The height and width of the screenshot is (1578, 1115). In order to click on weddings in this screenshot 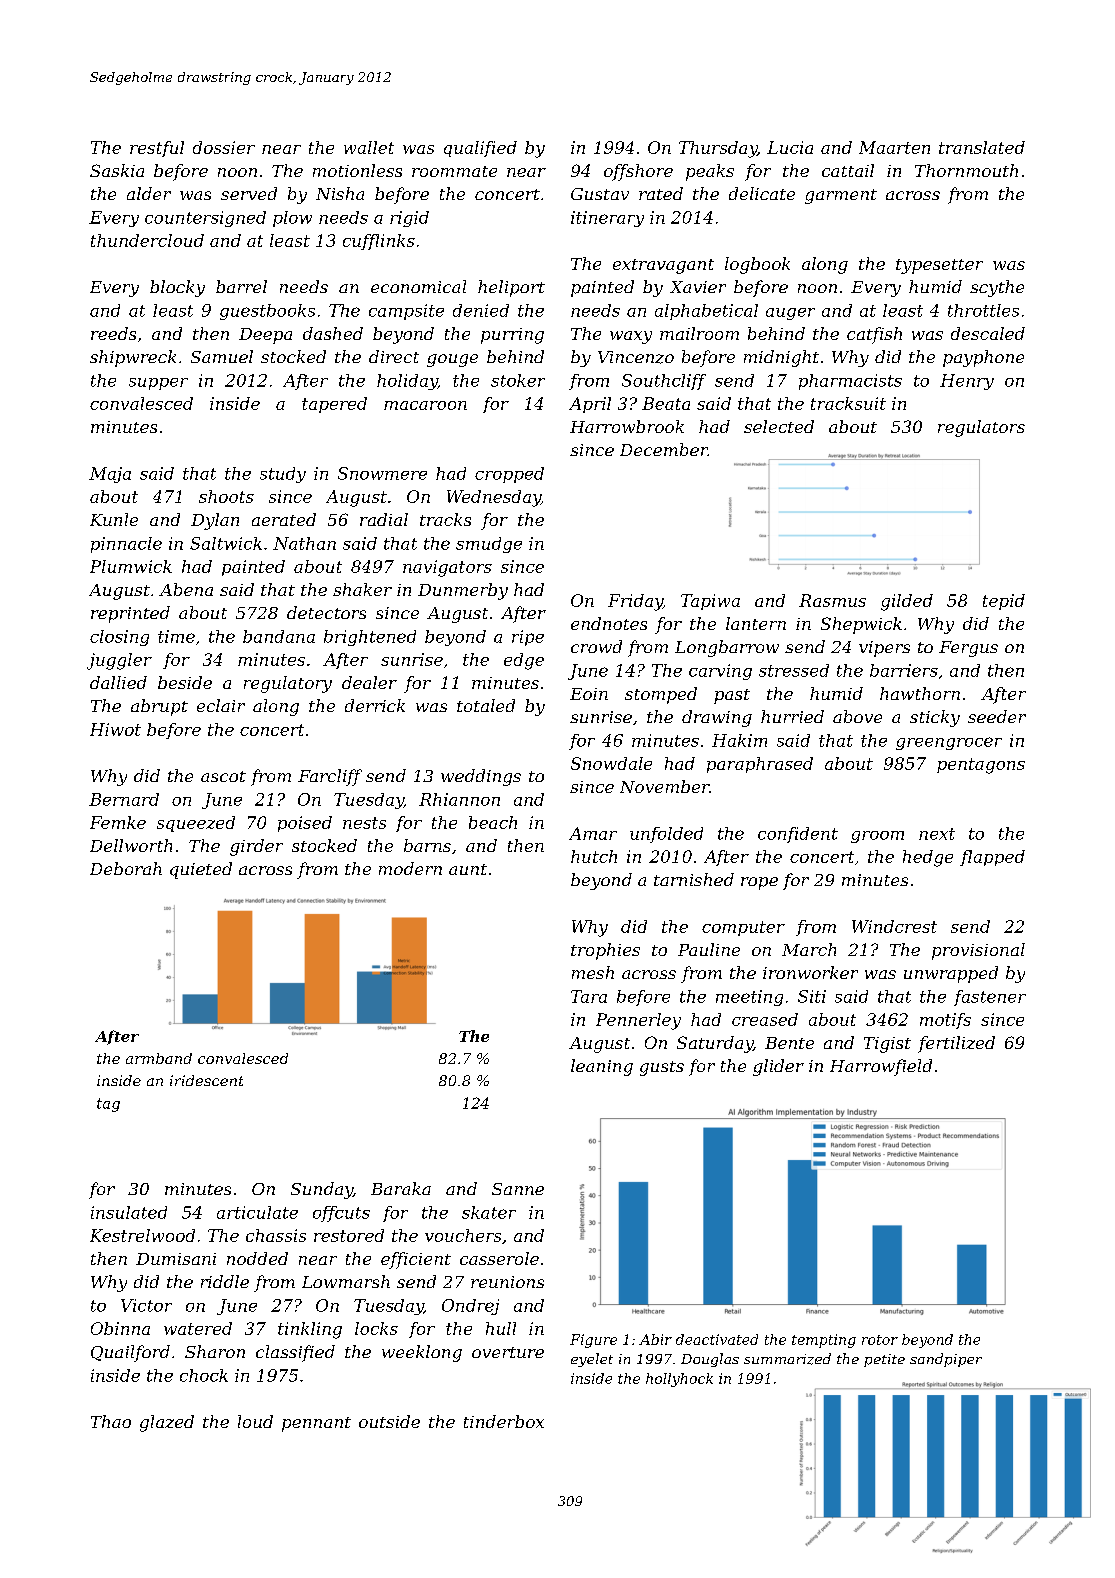, I will do `click(481, 777)`.
